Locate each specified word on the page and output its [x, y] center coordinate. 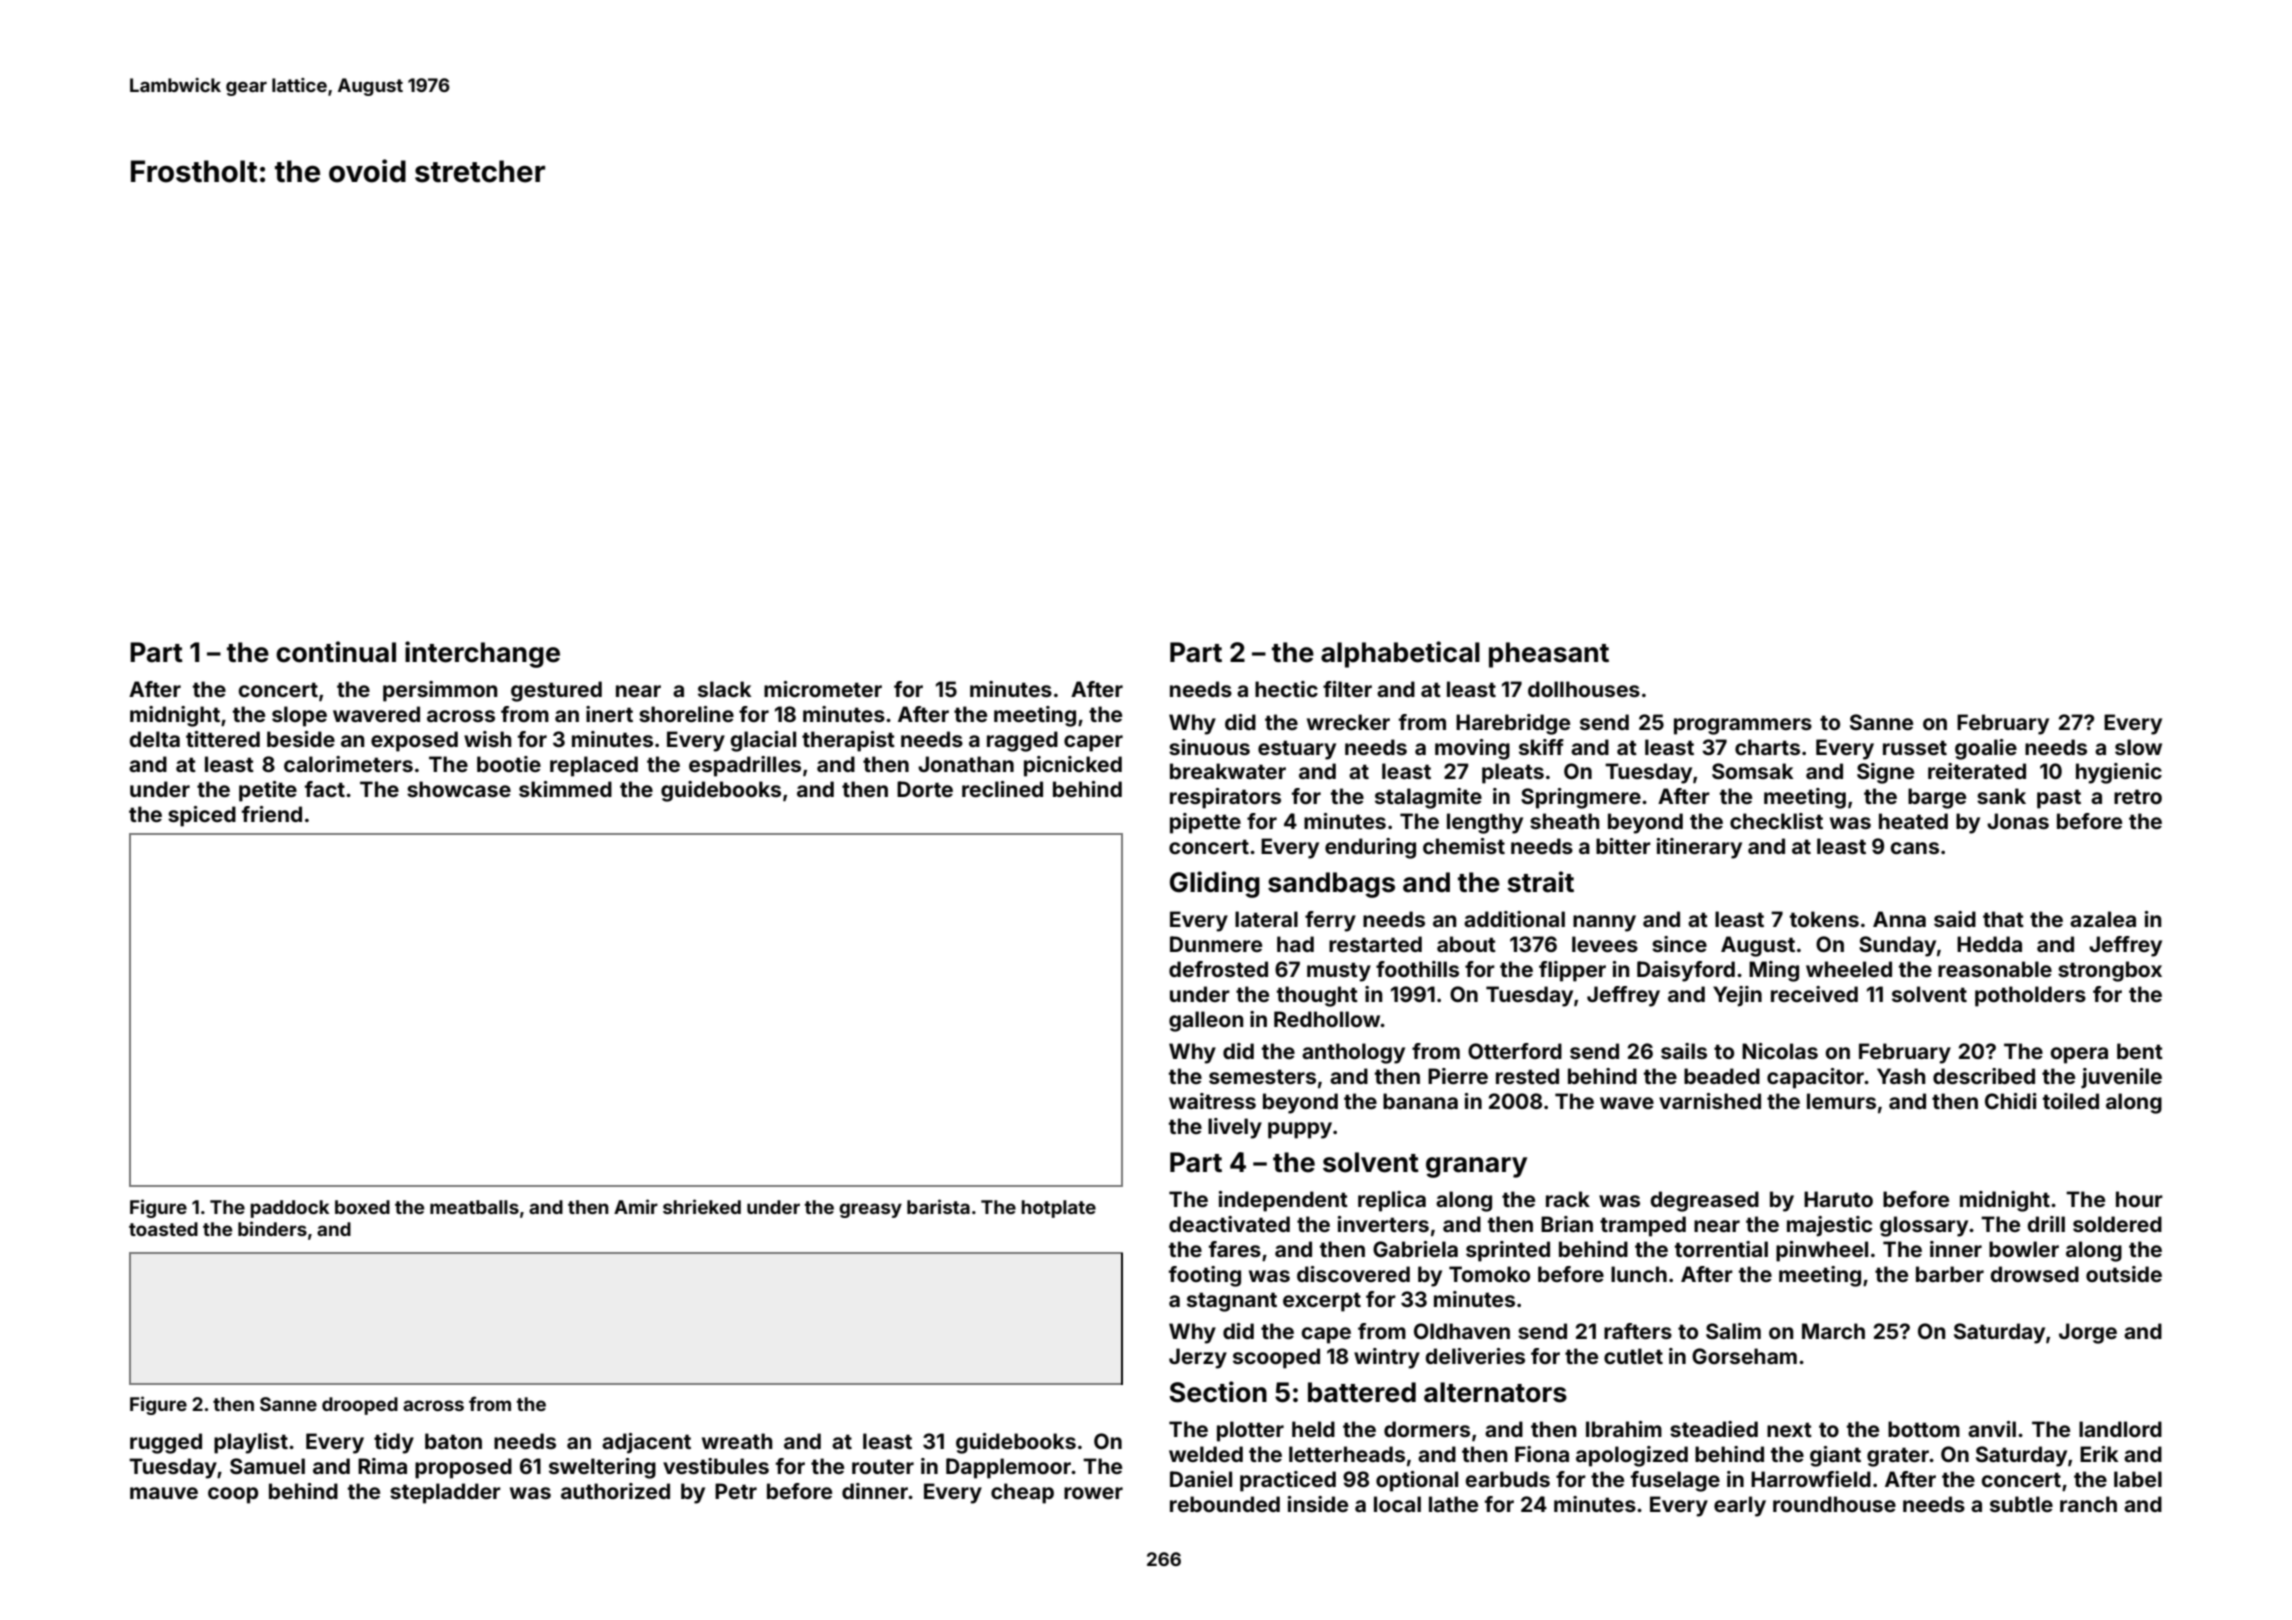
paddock [290, 1209]
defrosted [1218, 969]
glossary [1924, 1226]
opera [2079, 1055]
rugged [166, 1443]
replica [1392, 1201]
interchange [482, 654]
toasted [163, 1229]
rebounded [1225, 1504]
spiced [202, 816]
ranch [2088, 1504]
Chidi [2011, 1101]
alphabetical [1400, 654]
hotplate [1058, 1209]
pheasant [1549, 655]
